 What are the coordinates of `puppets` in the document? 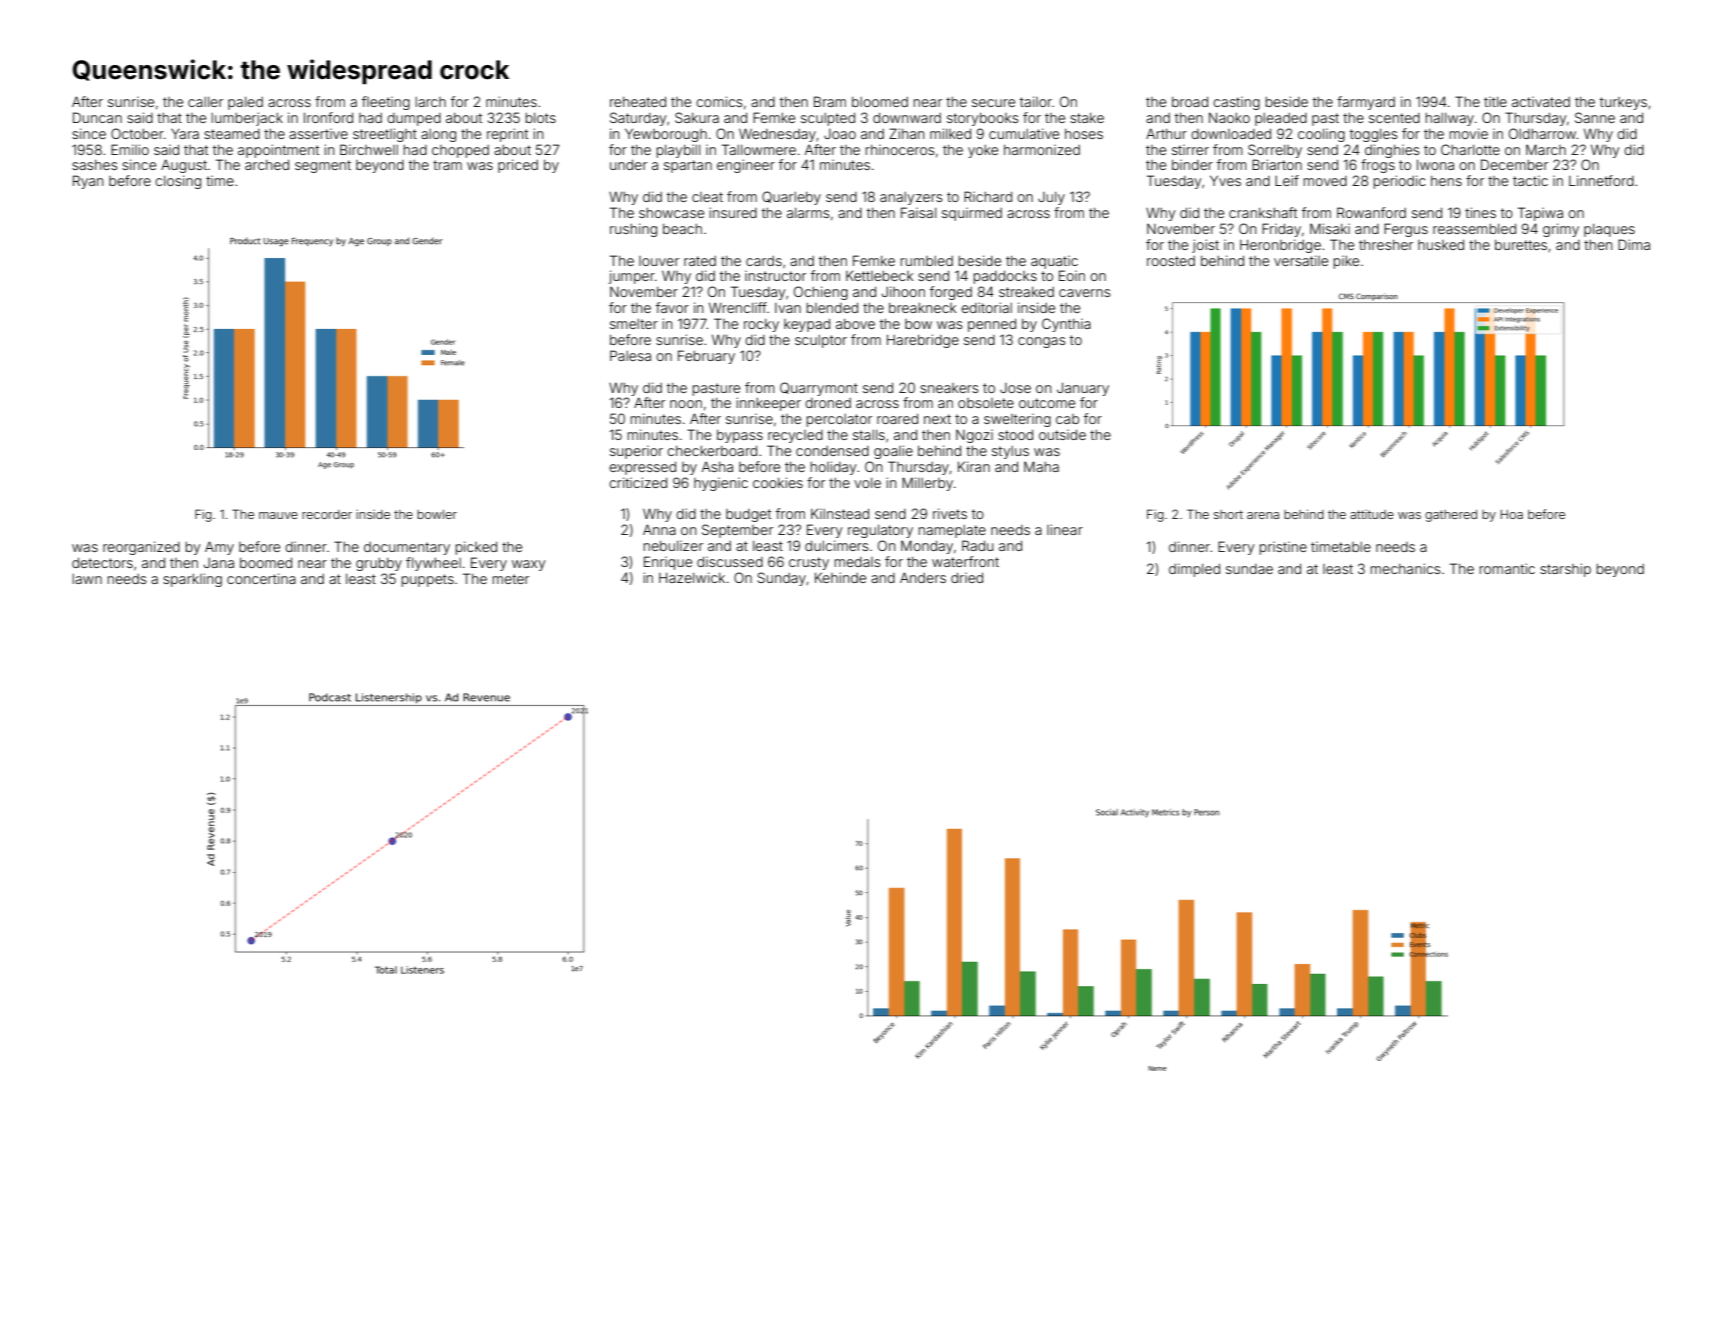 It's located at (428, 580).
